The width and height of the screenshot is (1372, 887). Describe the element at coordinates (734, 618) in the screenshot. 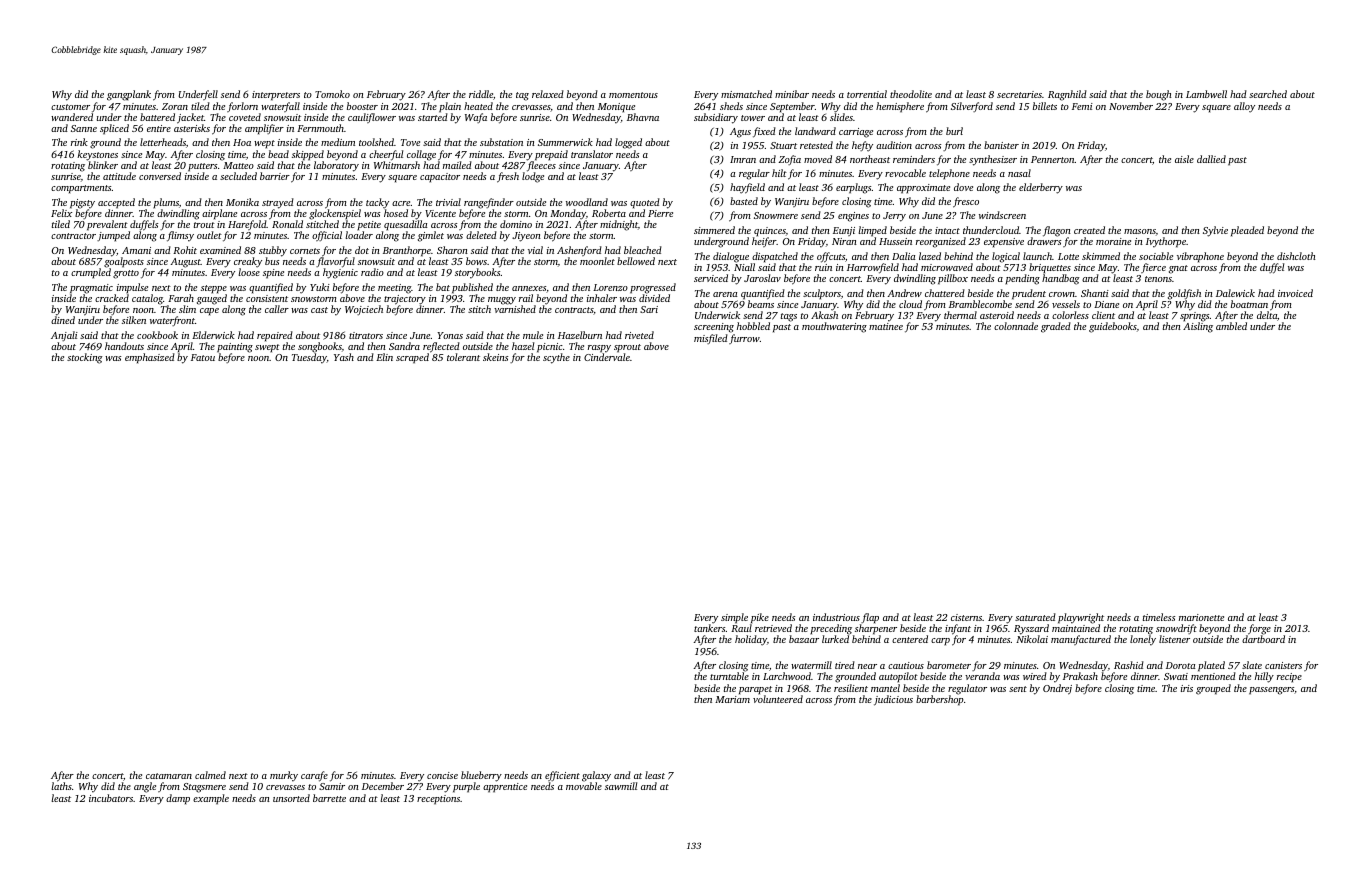

I see `simple` at that location.
